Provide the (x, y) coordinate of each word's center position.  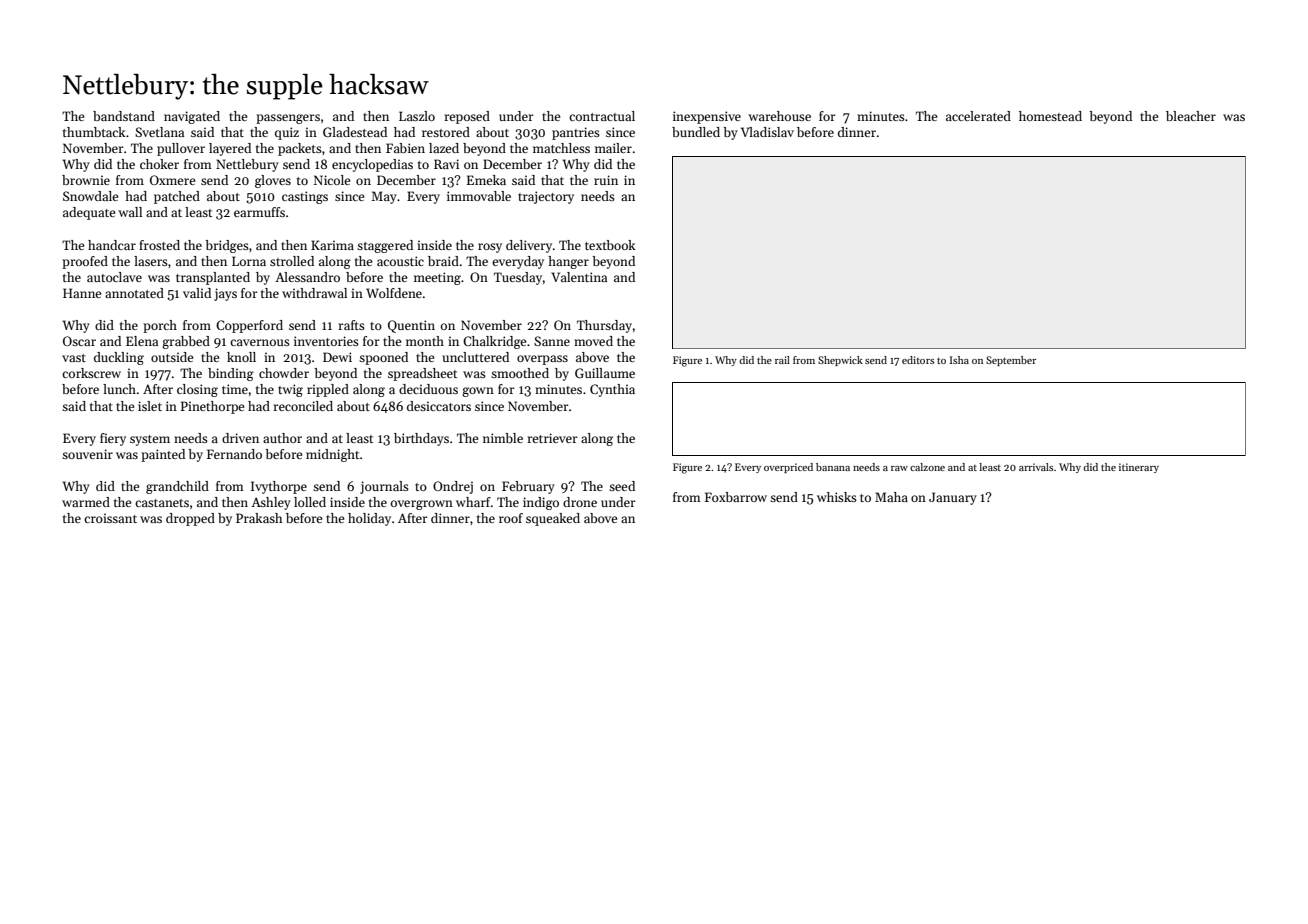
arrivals (1036, 467)
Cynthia (612, 390)
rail (782, 360)
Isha (959, 360)
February (528, 487)
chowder (284, 373)
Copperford (249, 326)
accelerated (978, 116)
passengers (288, 119)
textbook (610, 245)
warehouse (779, 116)
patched (177, 197)
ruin (606, 180)
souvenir (87, 454)
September (1011, 361)
